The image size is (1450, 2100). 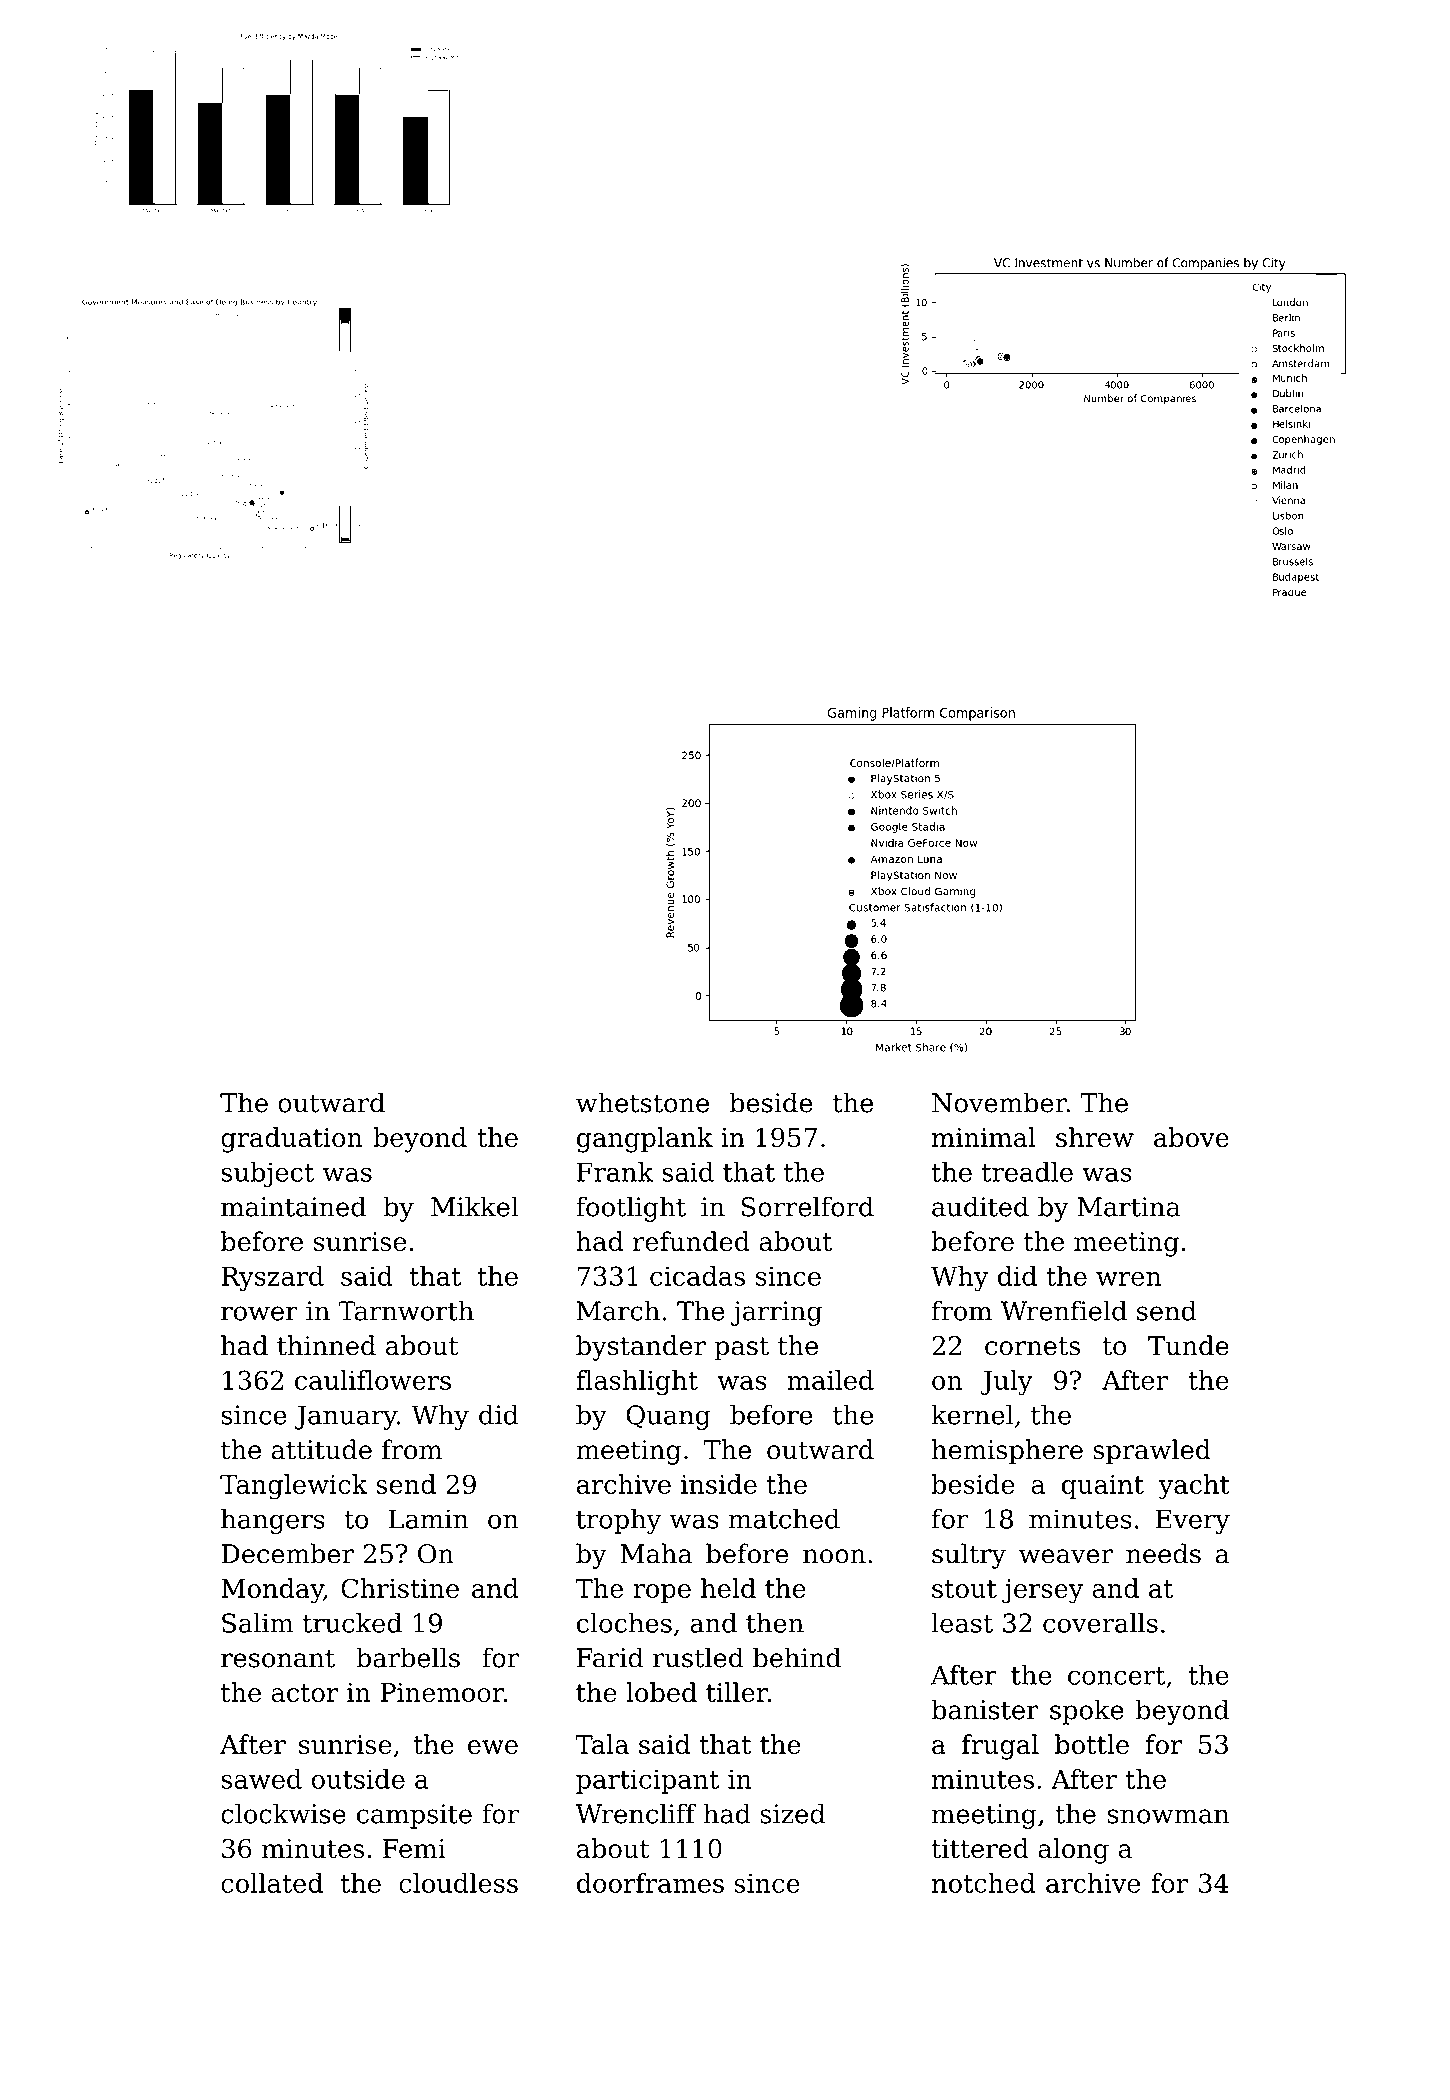 What do you see at coordinates (650, 1883) in the screenshot?
I see `doorframes` at bounding box center [650, 1883].
